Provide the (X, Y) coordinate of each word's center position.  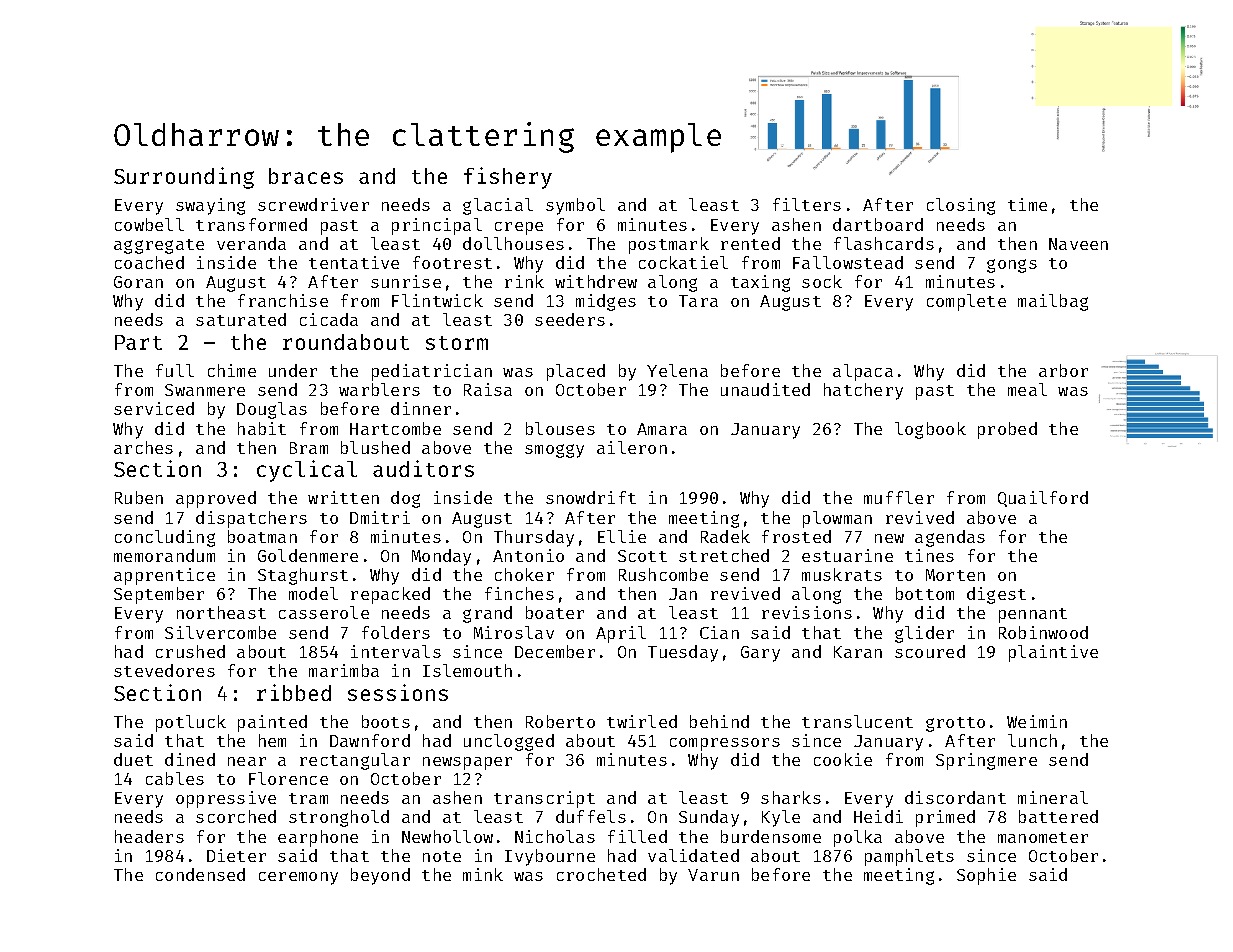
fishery (508, 178)
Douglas (272, 410)
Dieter (236, 855)
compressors (725, 744)
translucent (857, 721)
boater (555, 612)
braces (306, 176)
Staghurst (303, 576)
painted (272, 723)
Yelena (677, 370)
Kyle (781, 818)
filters (807, 204)
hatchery (863, 391)
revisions (807, 612)
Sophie (986, 876)
